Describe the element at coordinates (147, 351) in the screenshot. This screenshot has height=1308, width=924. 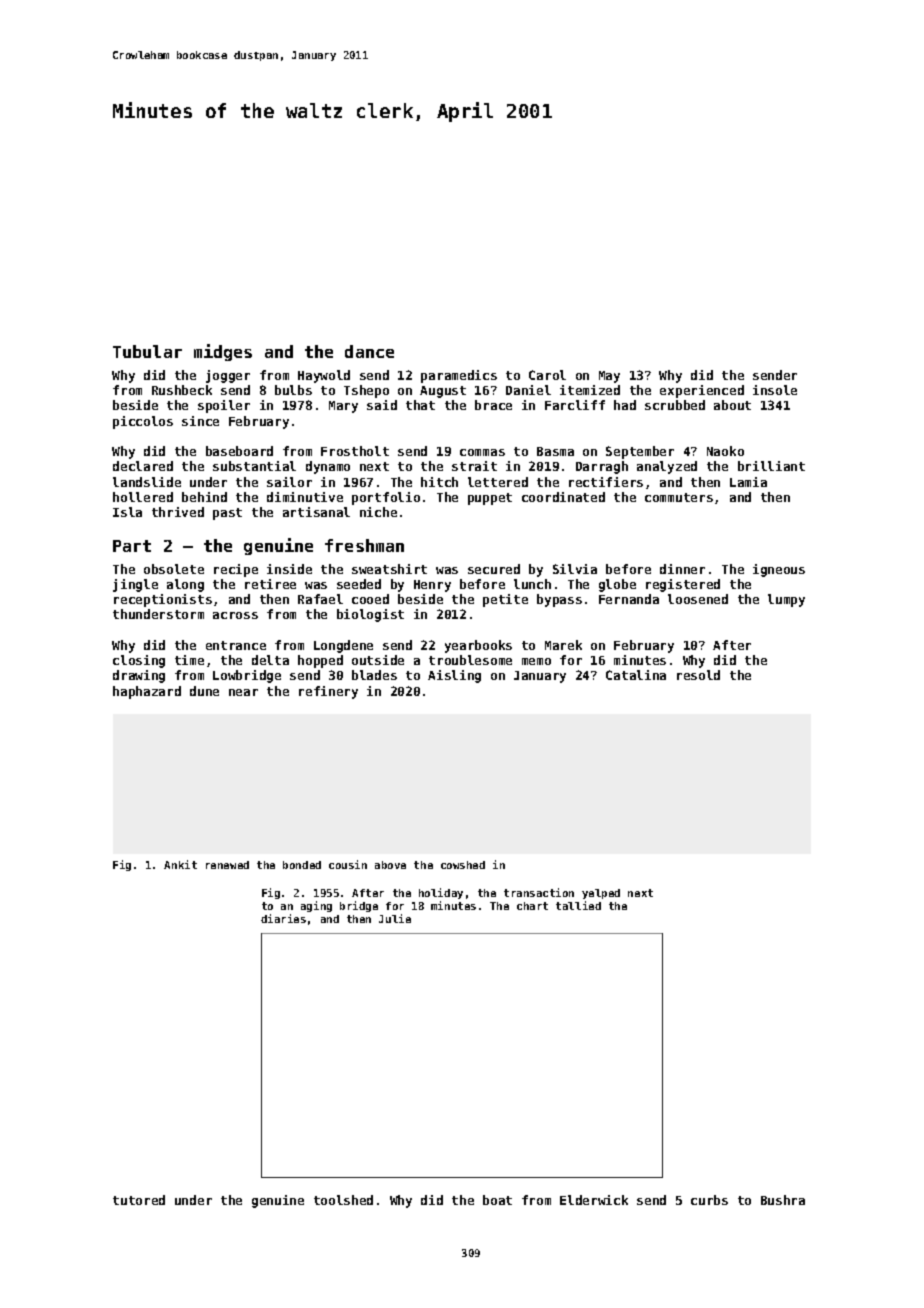
I see `Tubular` at that location.
